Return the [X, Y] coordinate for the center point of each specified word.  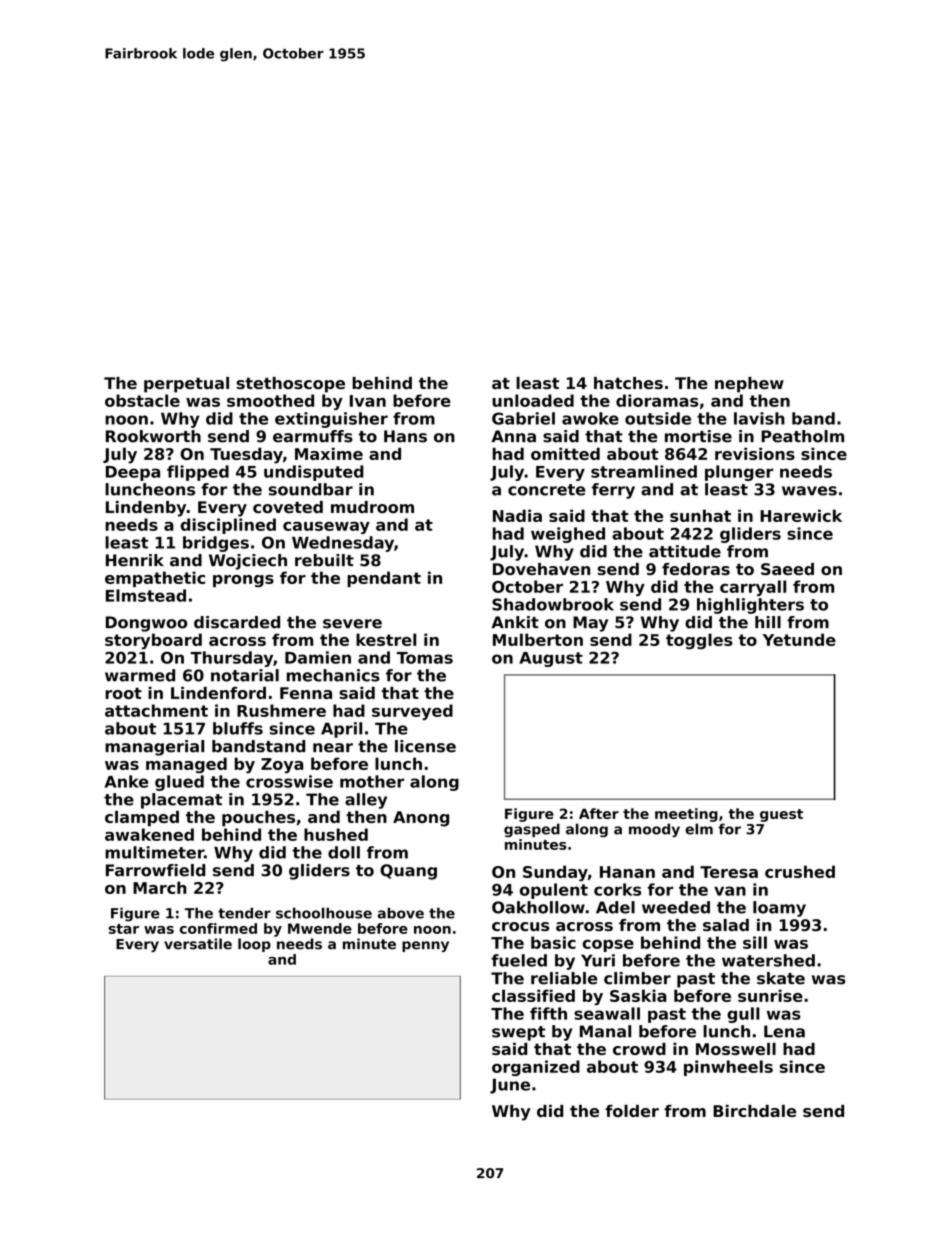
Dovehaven [541, 569]
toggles [699, 641]
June [510, 1086]
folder [632, 1111]
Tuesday [246, 455]
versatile [198, 944]
